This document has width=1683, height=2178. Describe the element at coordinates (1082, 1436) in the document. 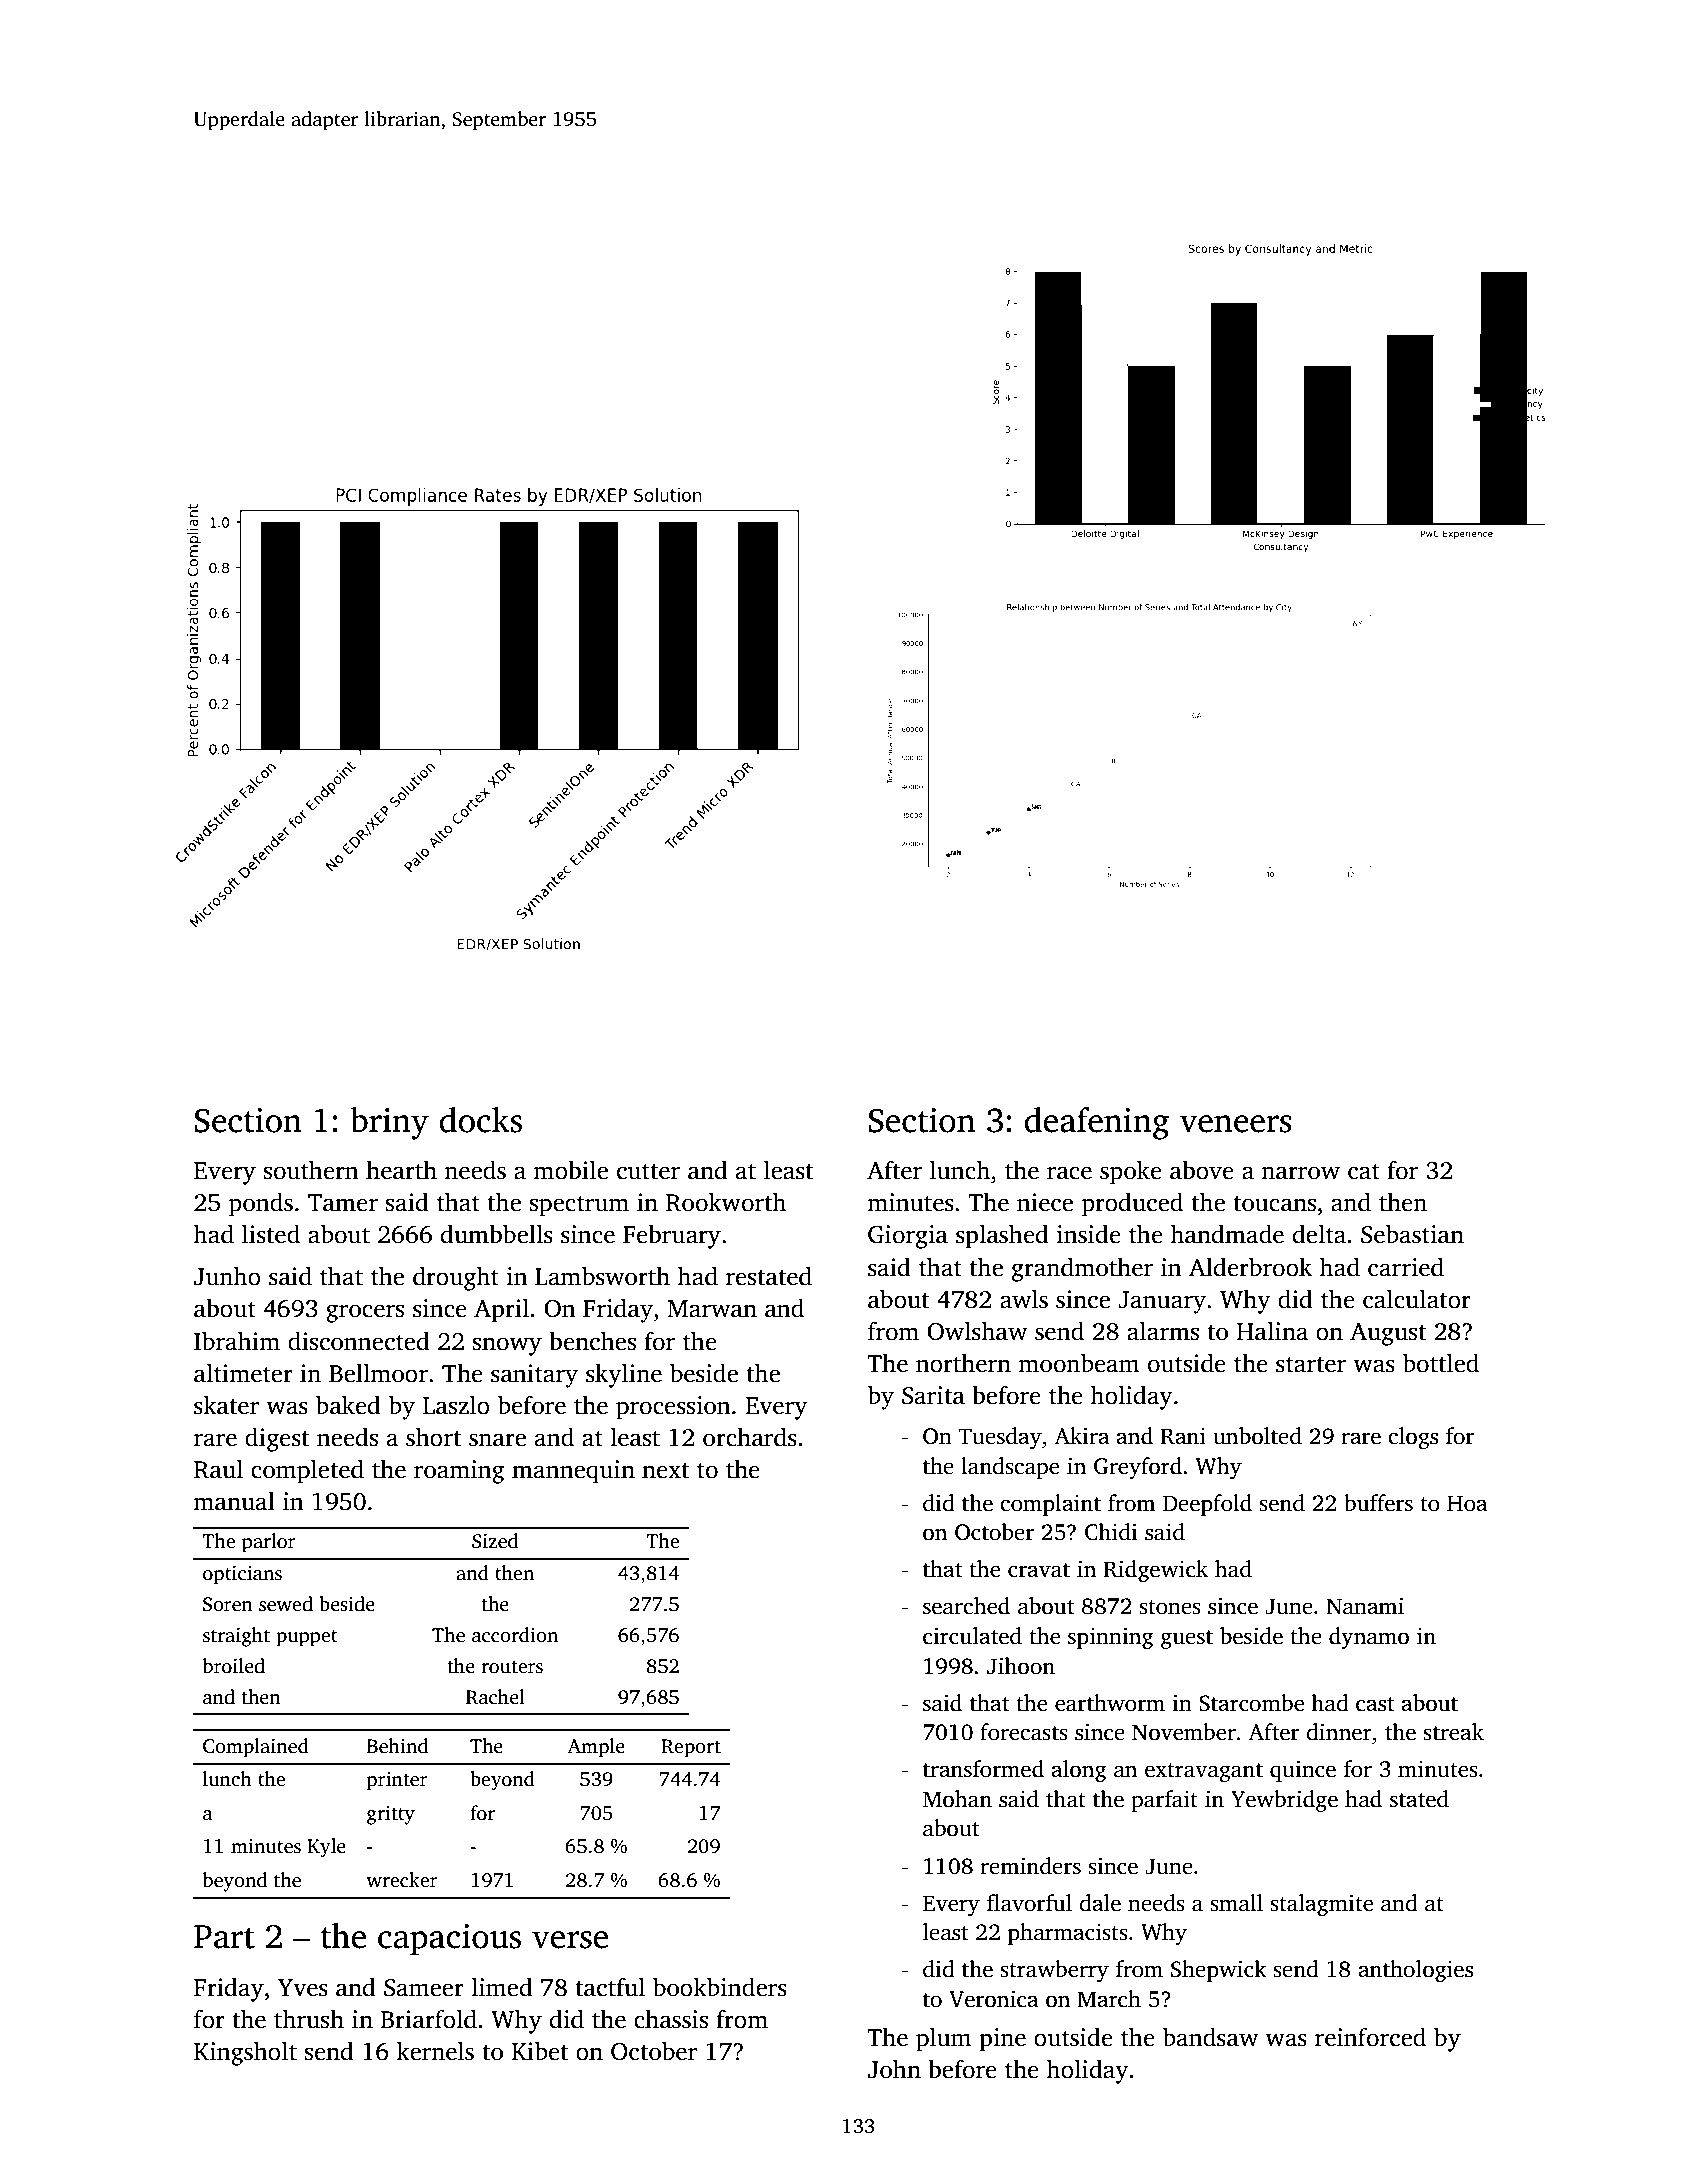

I see `Akira` at that location.
